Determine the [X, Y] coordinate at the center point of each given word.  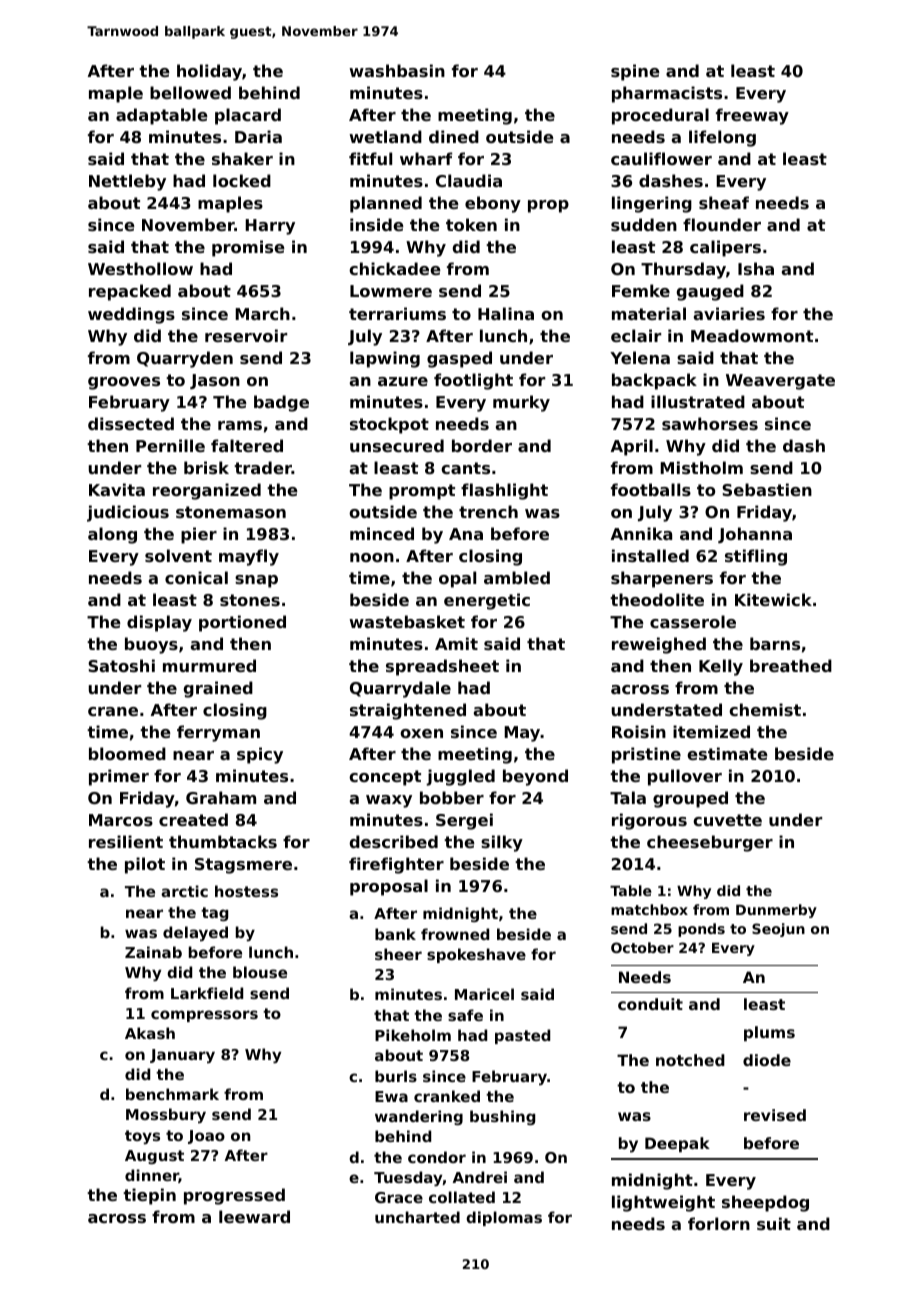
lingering [652, 204]
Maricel [484, 994]
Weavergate [780, 382]
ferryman [218, 733]
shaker [242, 158]
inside [377, 224]
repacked [130, 292]
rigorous [649, 821]
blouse [260, 972]
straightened [408, 711]
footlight [473, 381]
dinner [152, 1176]
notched [690, 1060]
